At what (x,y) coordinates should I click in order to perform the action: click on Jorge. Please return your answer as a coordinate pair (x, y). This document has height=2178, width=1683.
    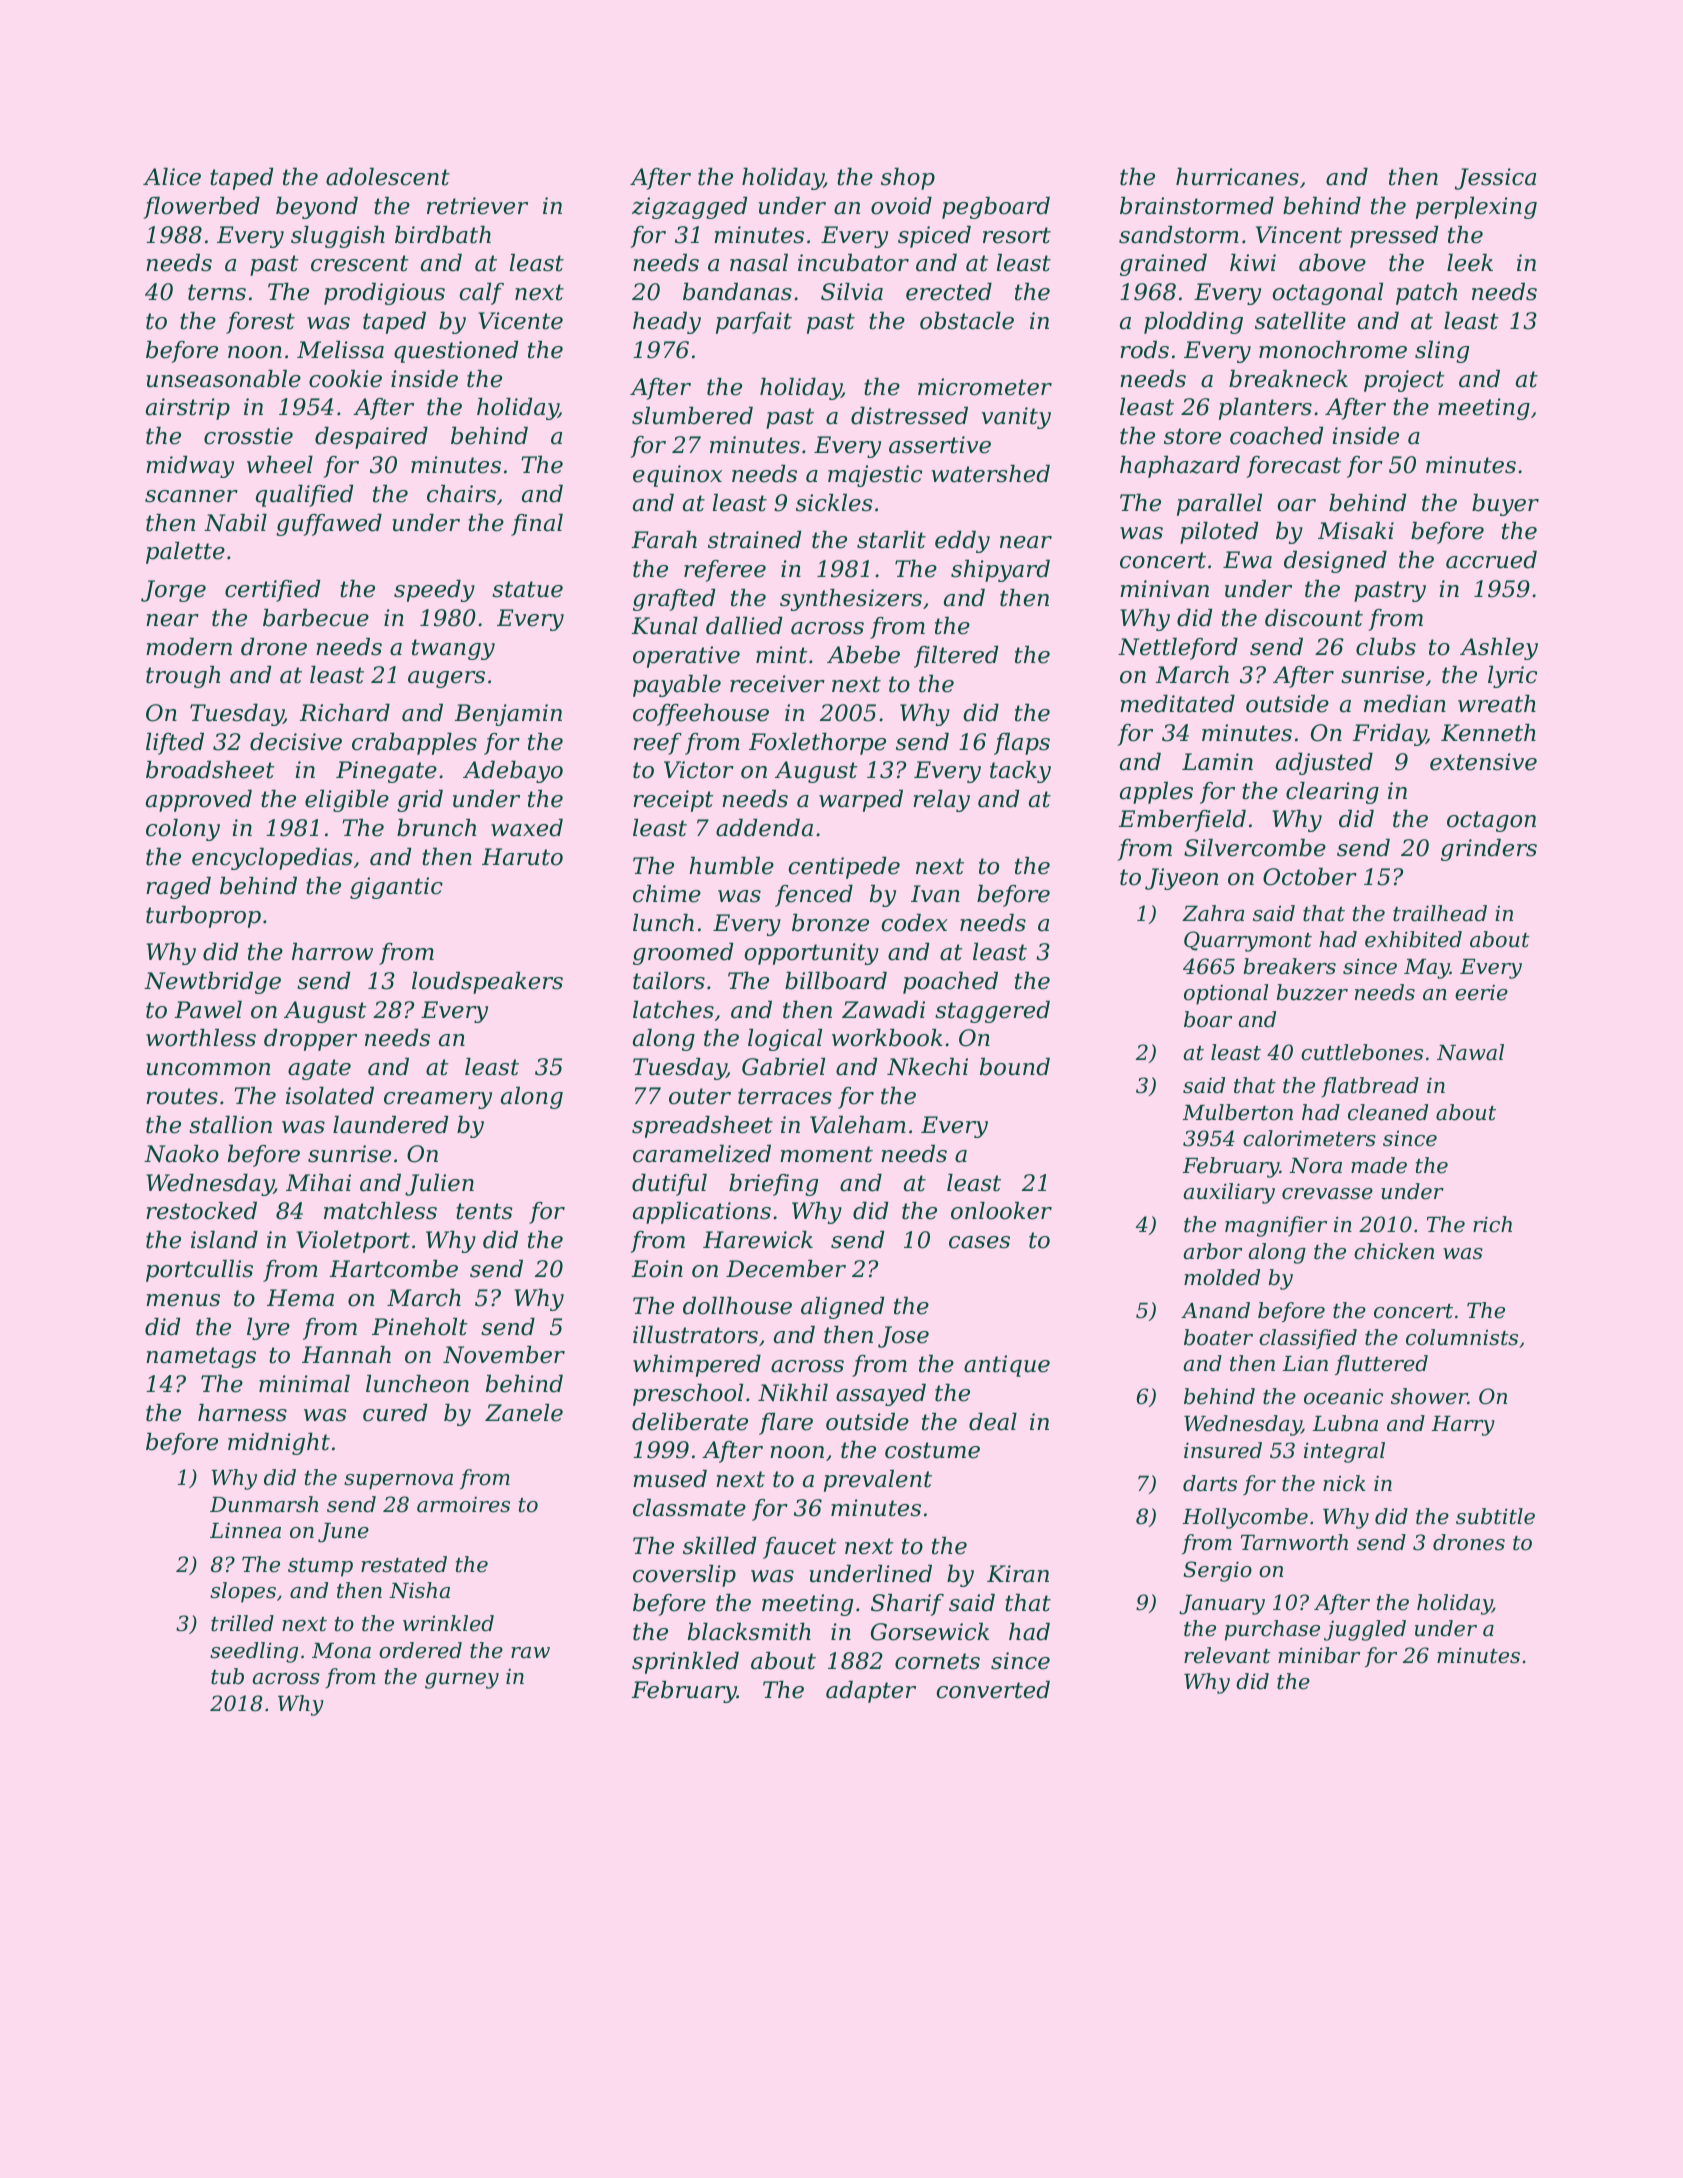
    Looking at the image, I should click on (173, 591).
